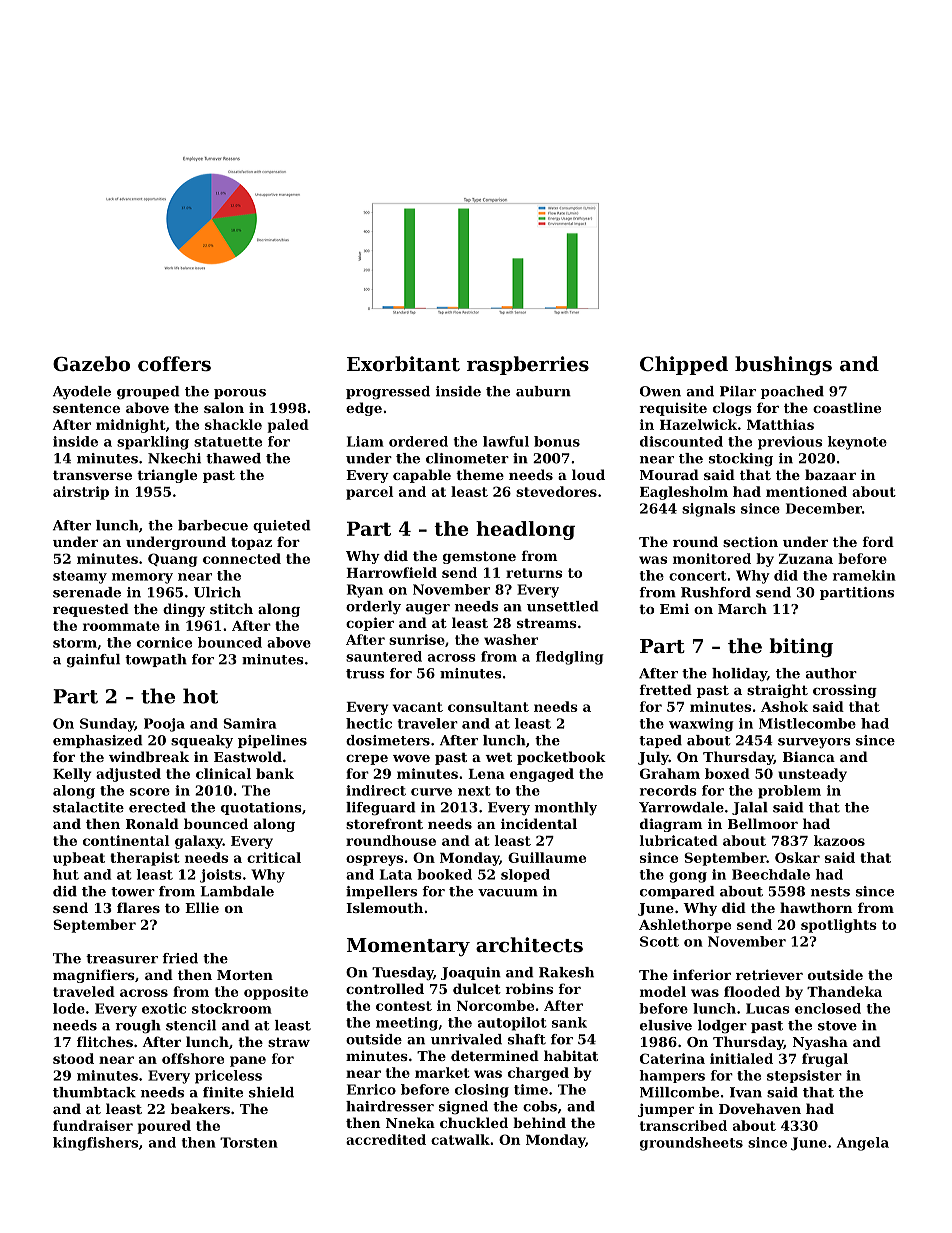 Image resolution: width=952 pixels, height=1233 pixels. Describe the element at coordinates (245, 975) in the screenshot. I see `Morten` at that location.
